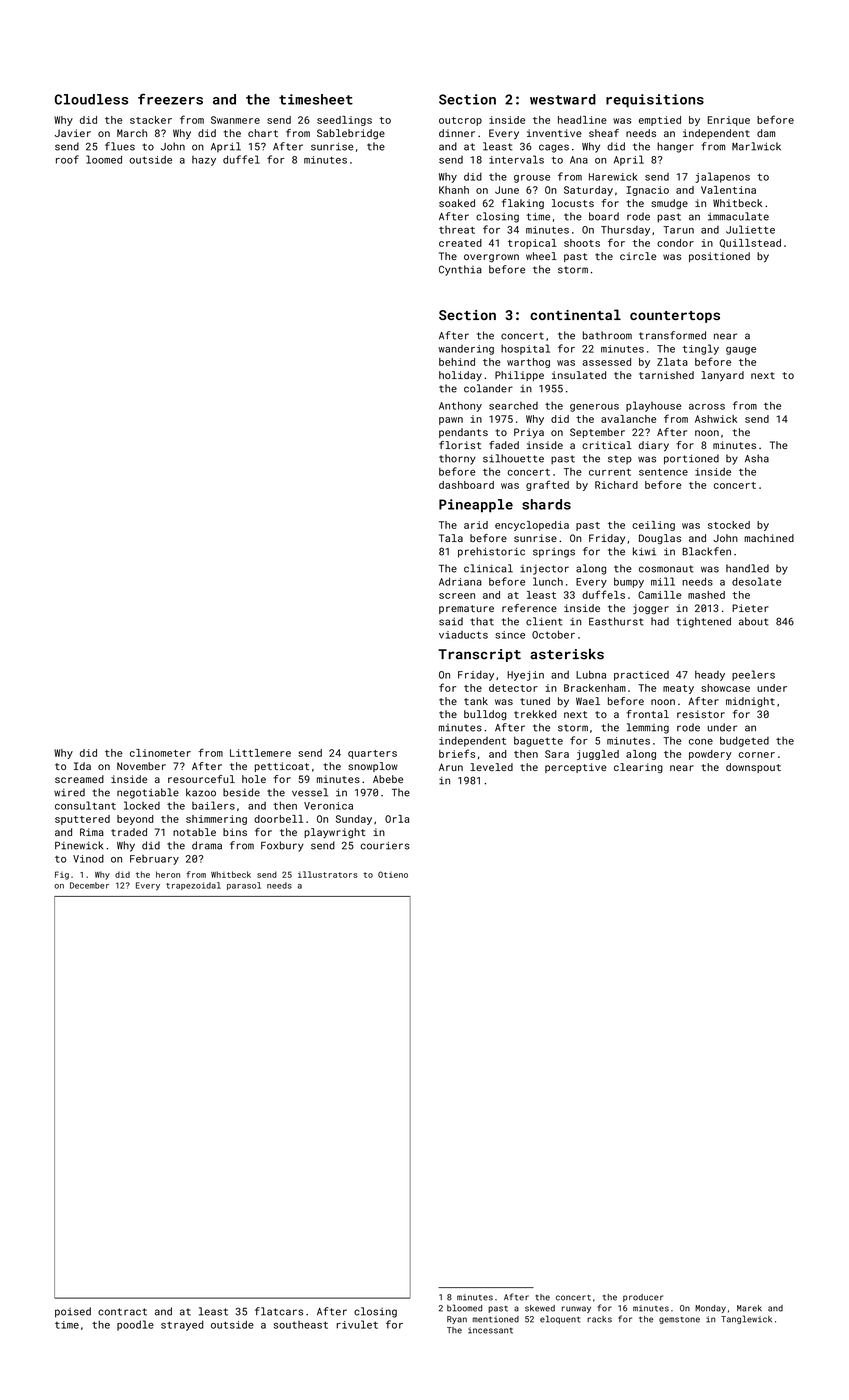  Describe the element at coordinates (643, 1298) in the screenshot. I see `producer` at that location.
